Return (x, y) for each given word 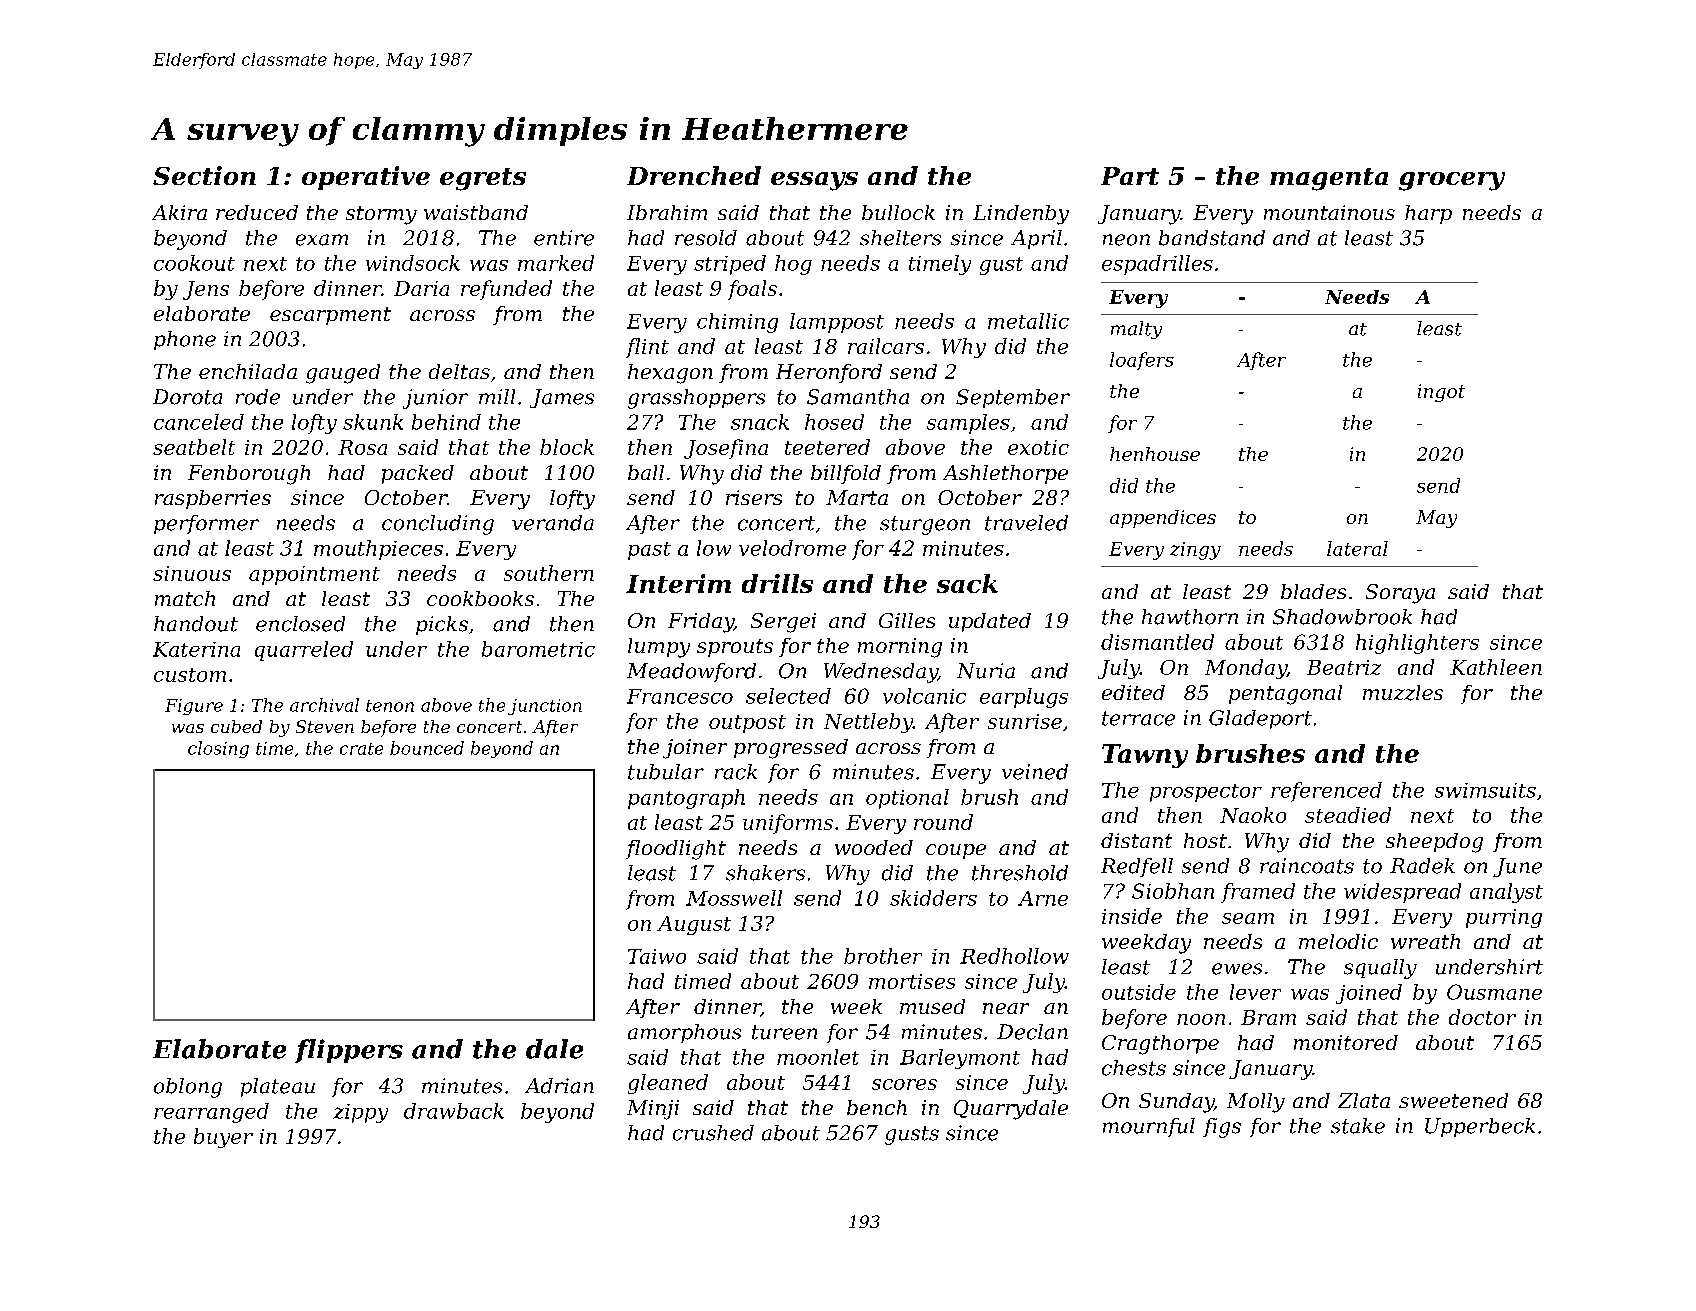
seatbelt (194, 447)
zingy (1195, 551)
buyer (223, 1138)
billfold (846, 474)
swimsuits (1485, 790)
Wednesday (881, 673)
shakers (765, 873)
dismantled (1157, 642)
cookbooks (480, 598)
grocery (1452, 181)
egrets (483, 179)
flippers (349, 1051)
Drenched (694, 175)
